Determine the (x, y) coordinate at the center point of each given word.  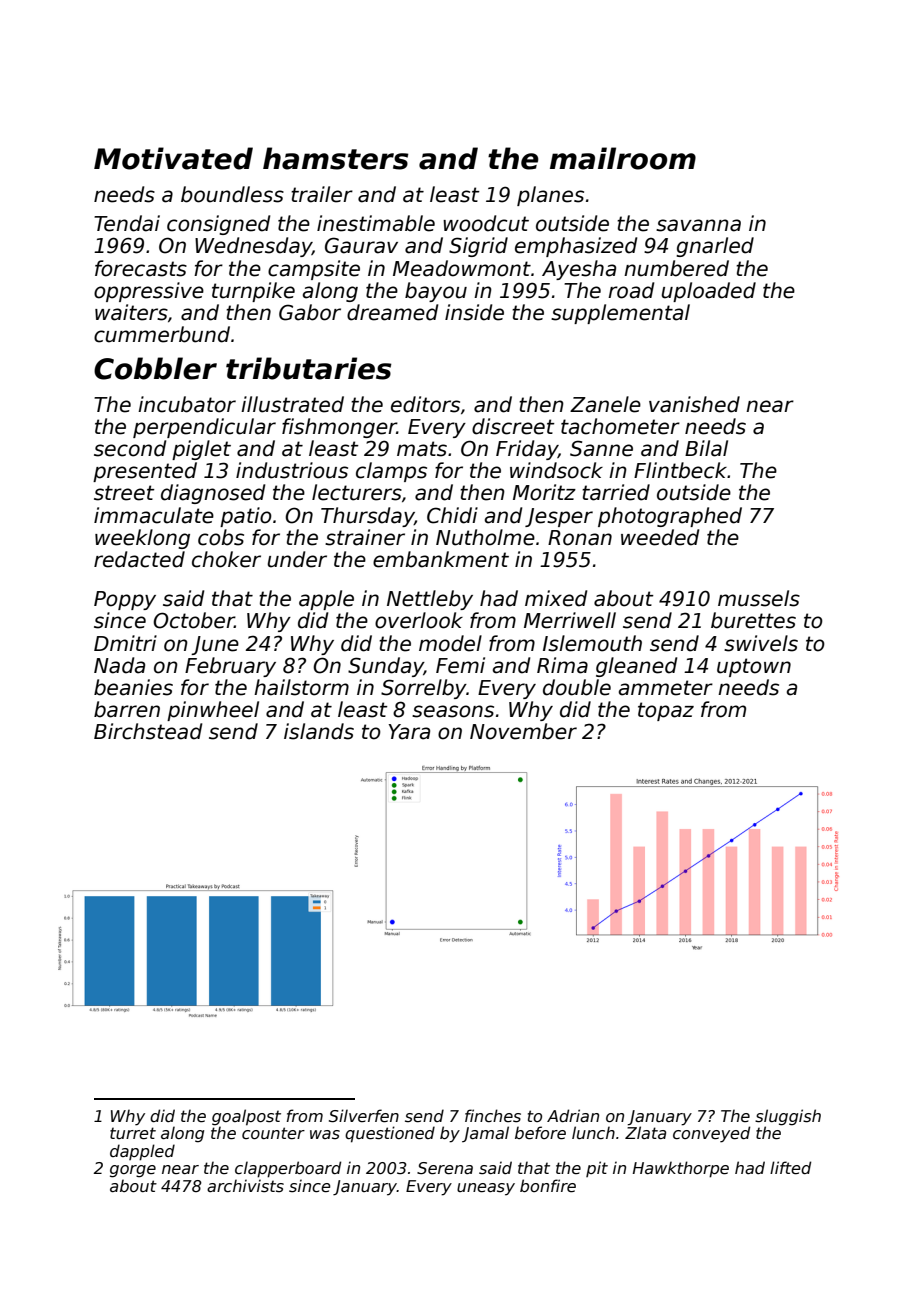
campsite (314, 270)
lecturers (357, 492)
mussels (759, 598)
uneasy (486, 1189)
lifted (790, 1168)
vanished (694, 404)
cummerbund (162, 334)
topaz (666, 711)
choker (226, 559)
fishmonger (339, 428)
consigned (218, 225)
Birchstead (148, 731)
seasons (453, 711)
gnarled (715, 247)
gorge (133, 1171)
